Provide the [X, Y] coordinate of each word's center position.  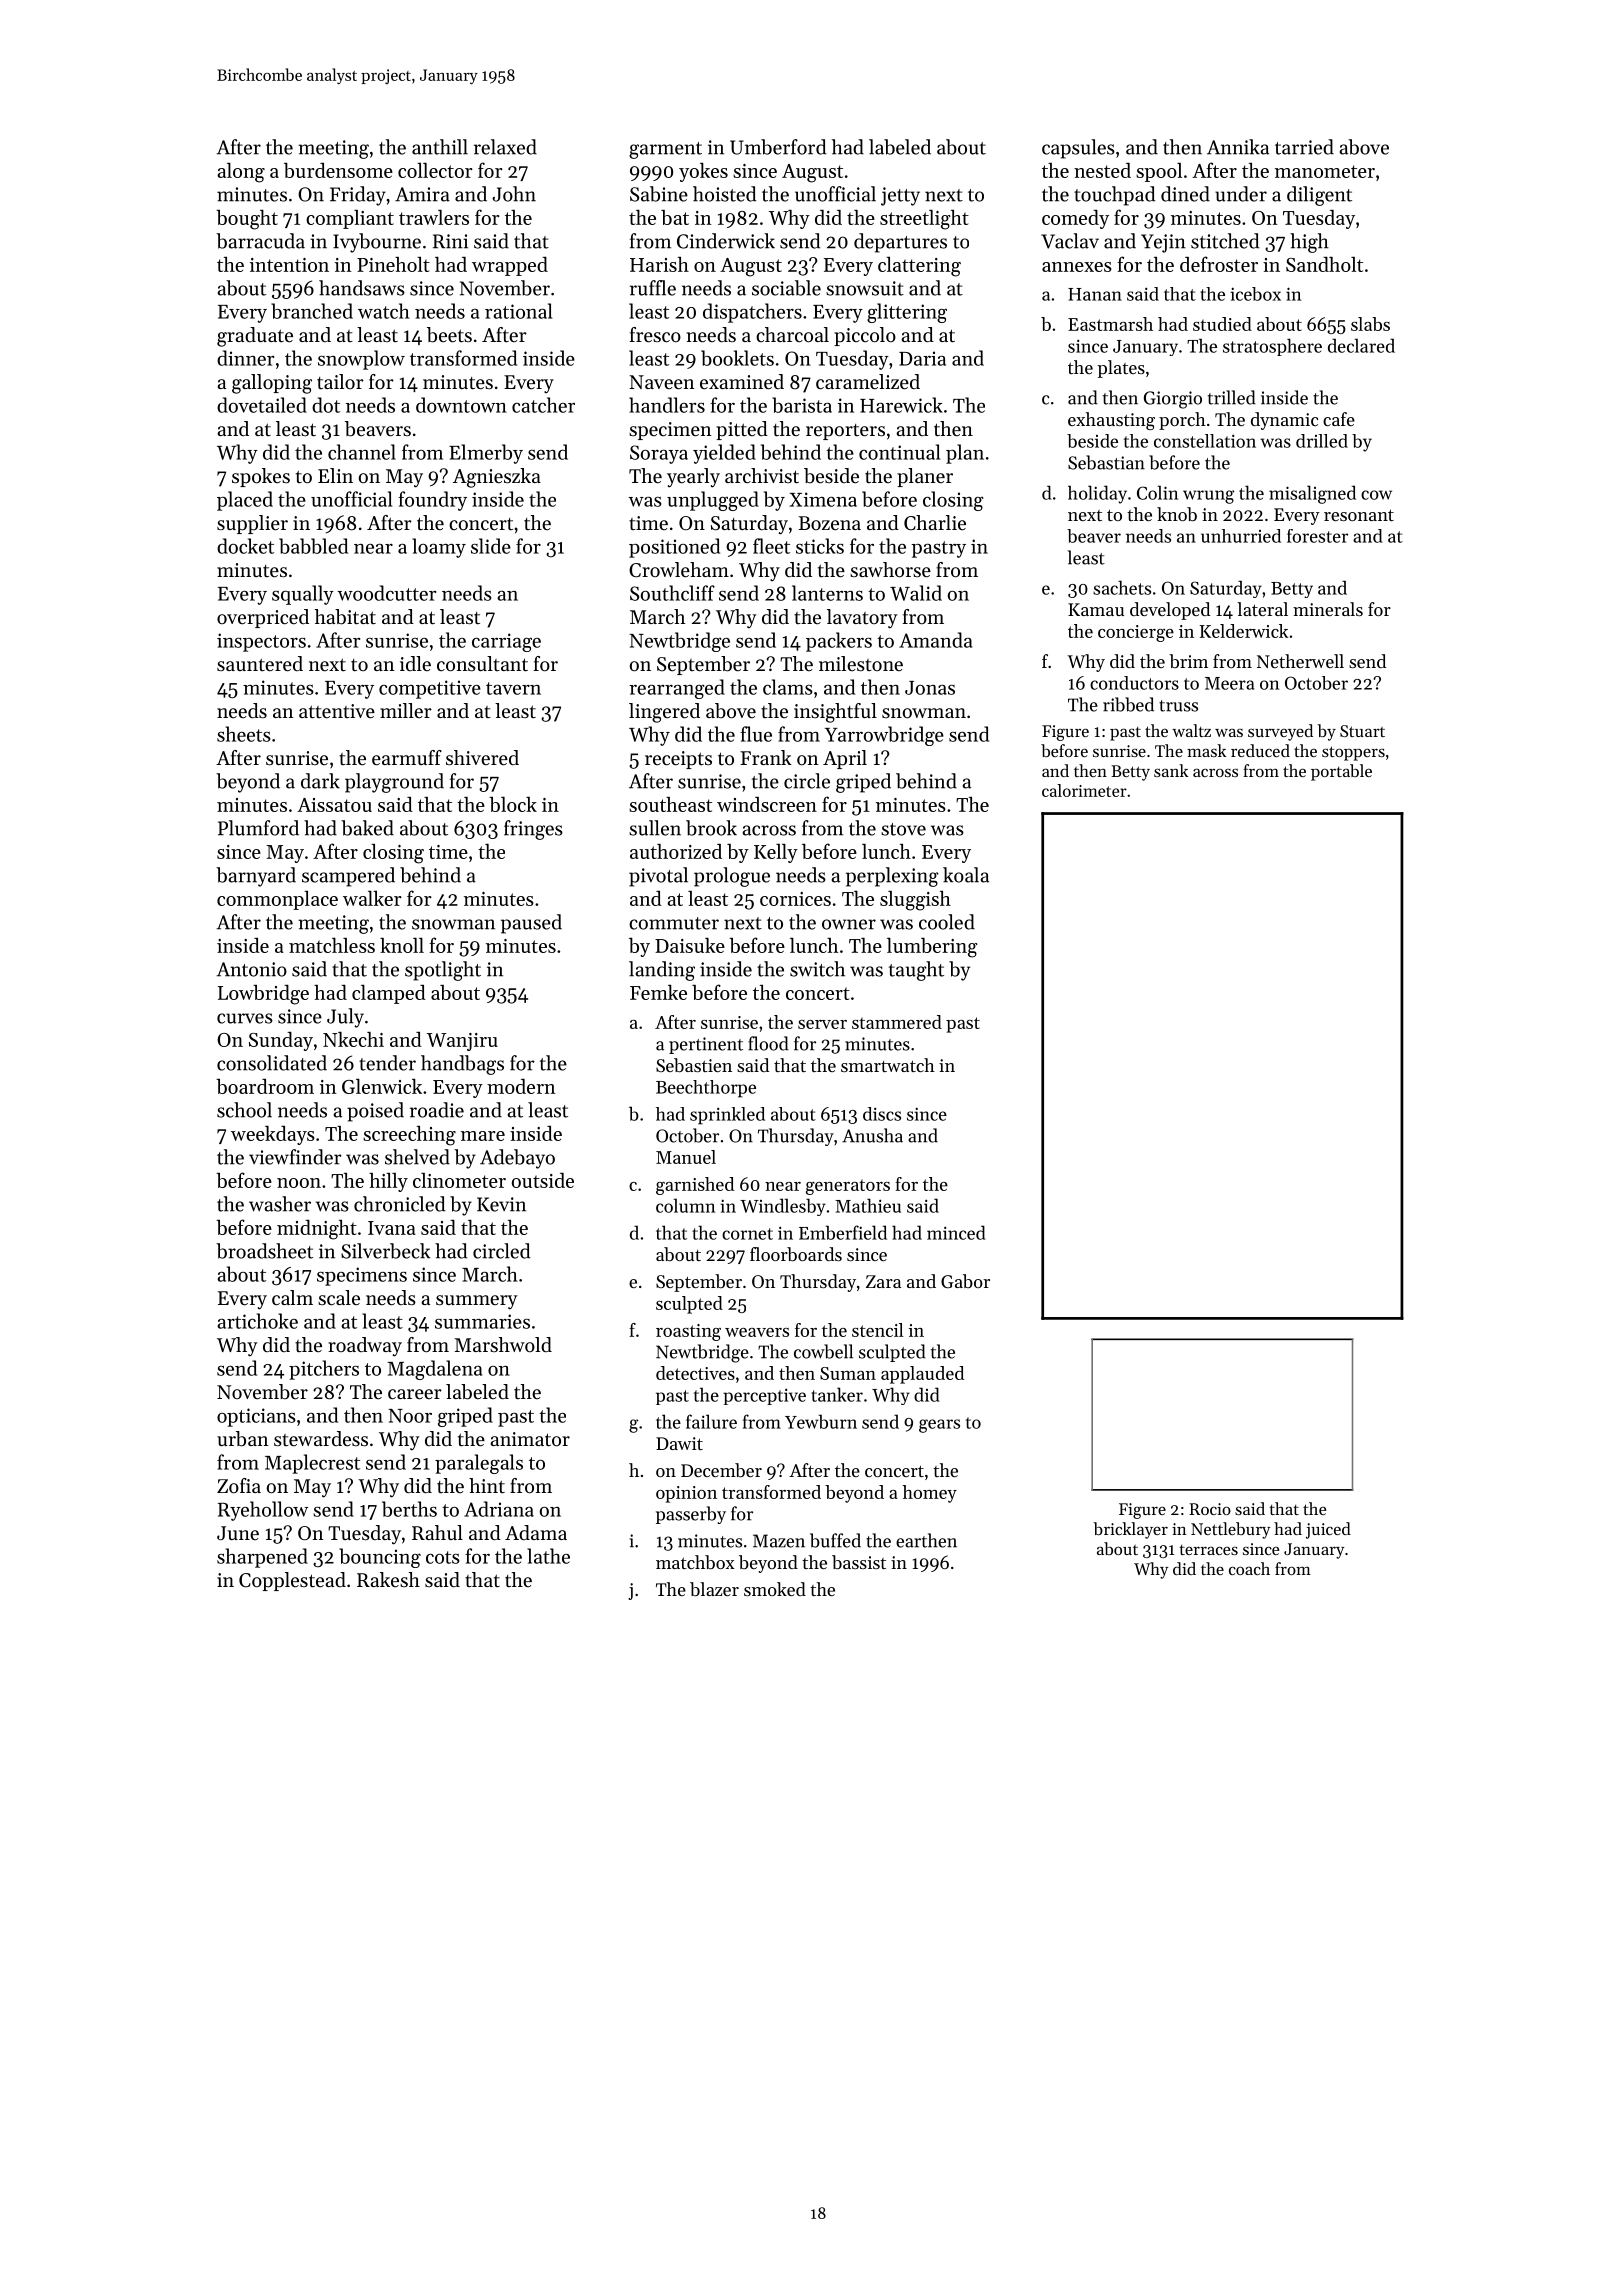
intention [289, 265]
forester [1317, 536]
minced [956, 1232]
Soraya [659, 454]
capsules [1078, 149]
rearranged [677, 689]
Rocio [1210, 1509]
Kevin [501, 1204]
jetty [900, 196]
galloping [272, 384]
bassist [859, 1562]
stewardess [321, 1439]
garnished [695, 1186]
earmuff [407, 758]
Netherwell [1300, 661]
